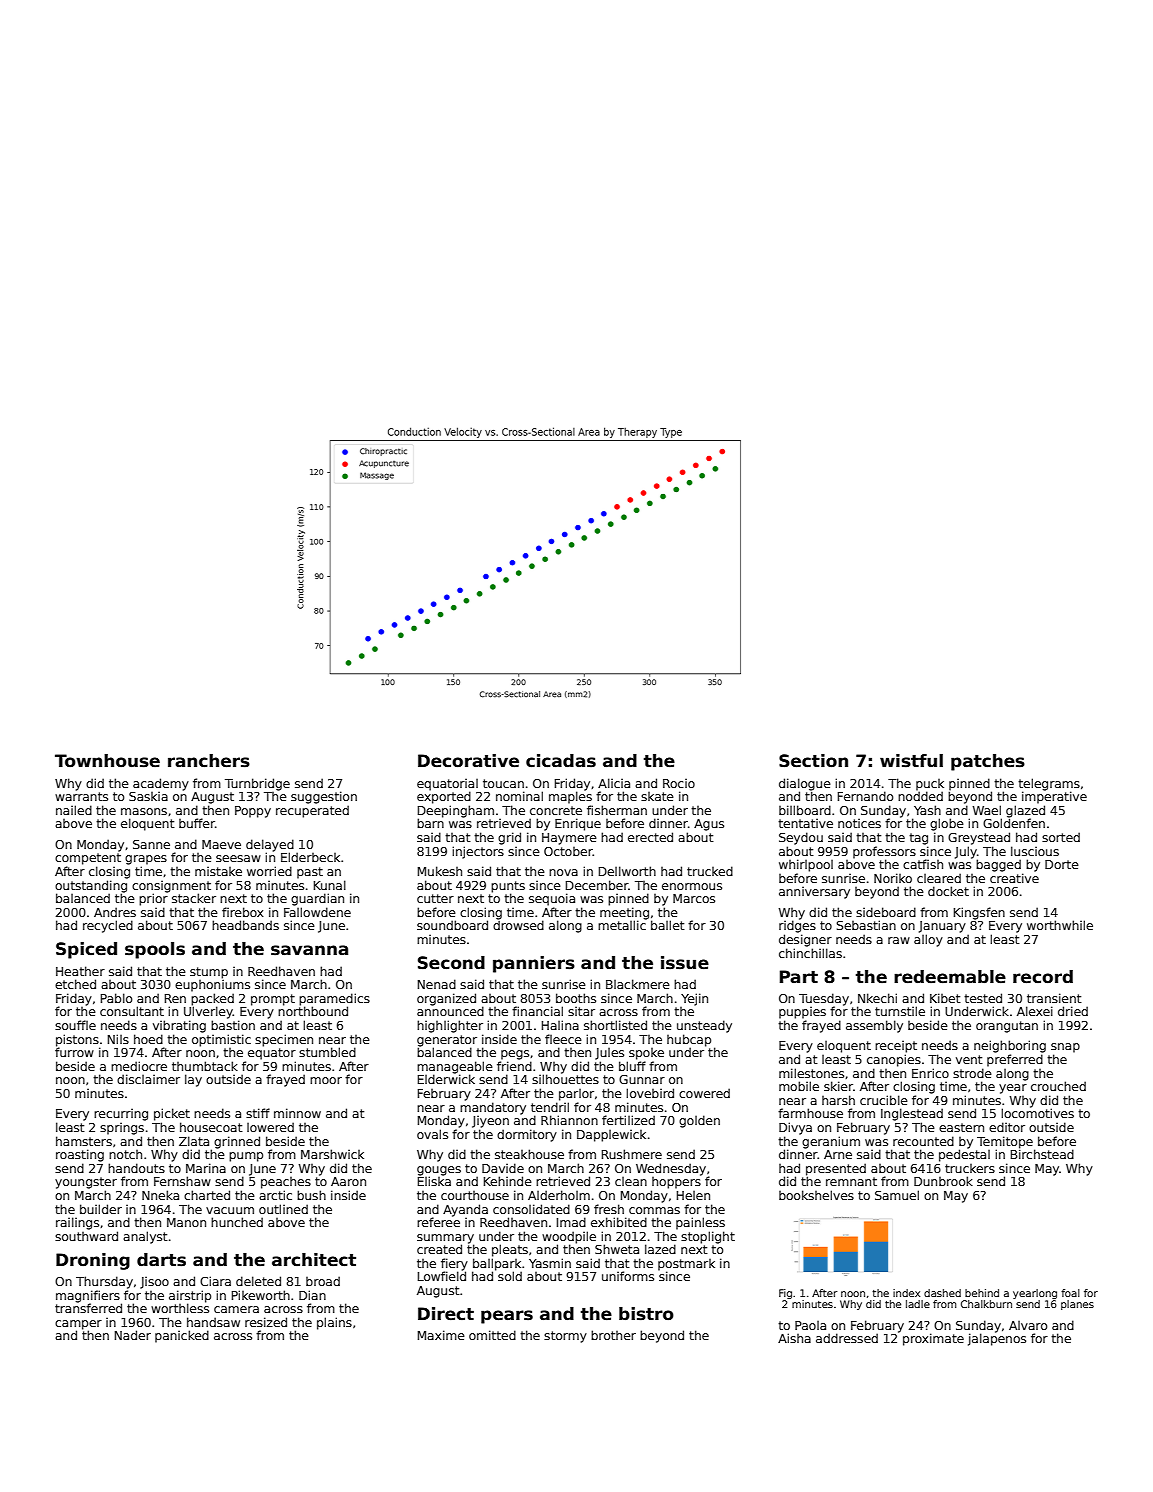 The width and height of the image is (1153, 1492). I want to click on bistro, so click(646, 1314).
